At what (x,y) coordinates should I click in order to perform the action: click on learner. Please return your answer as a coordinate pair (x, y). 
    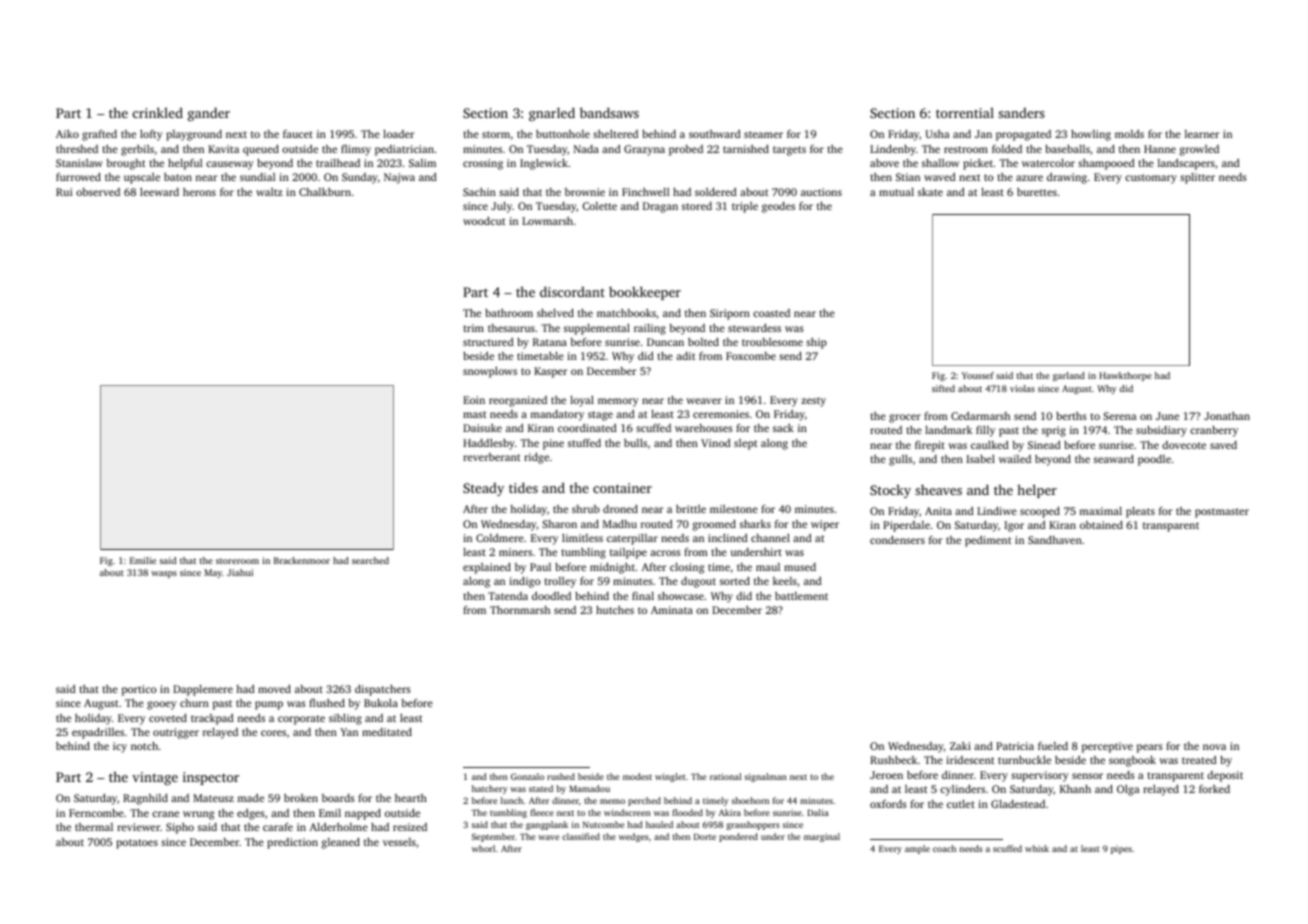
    Looking at the image, I should click on (1202, 134).
